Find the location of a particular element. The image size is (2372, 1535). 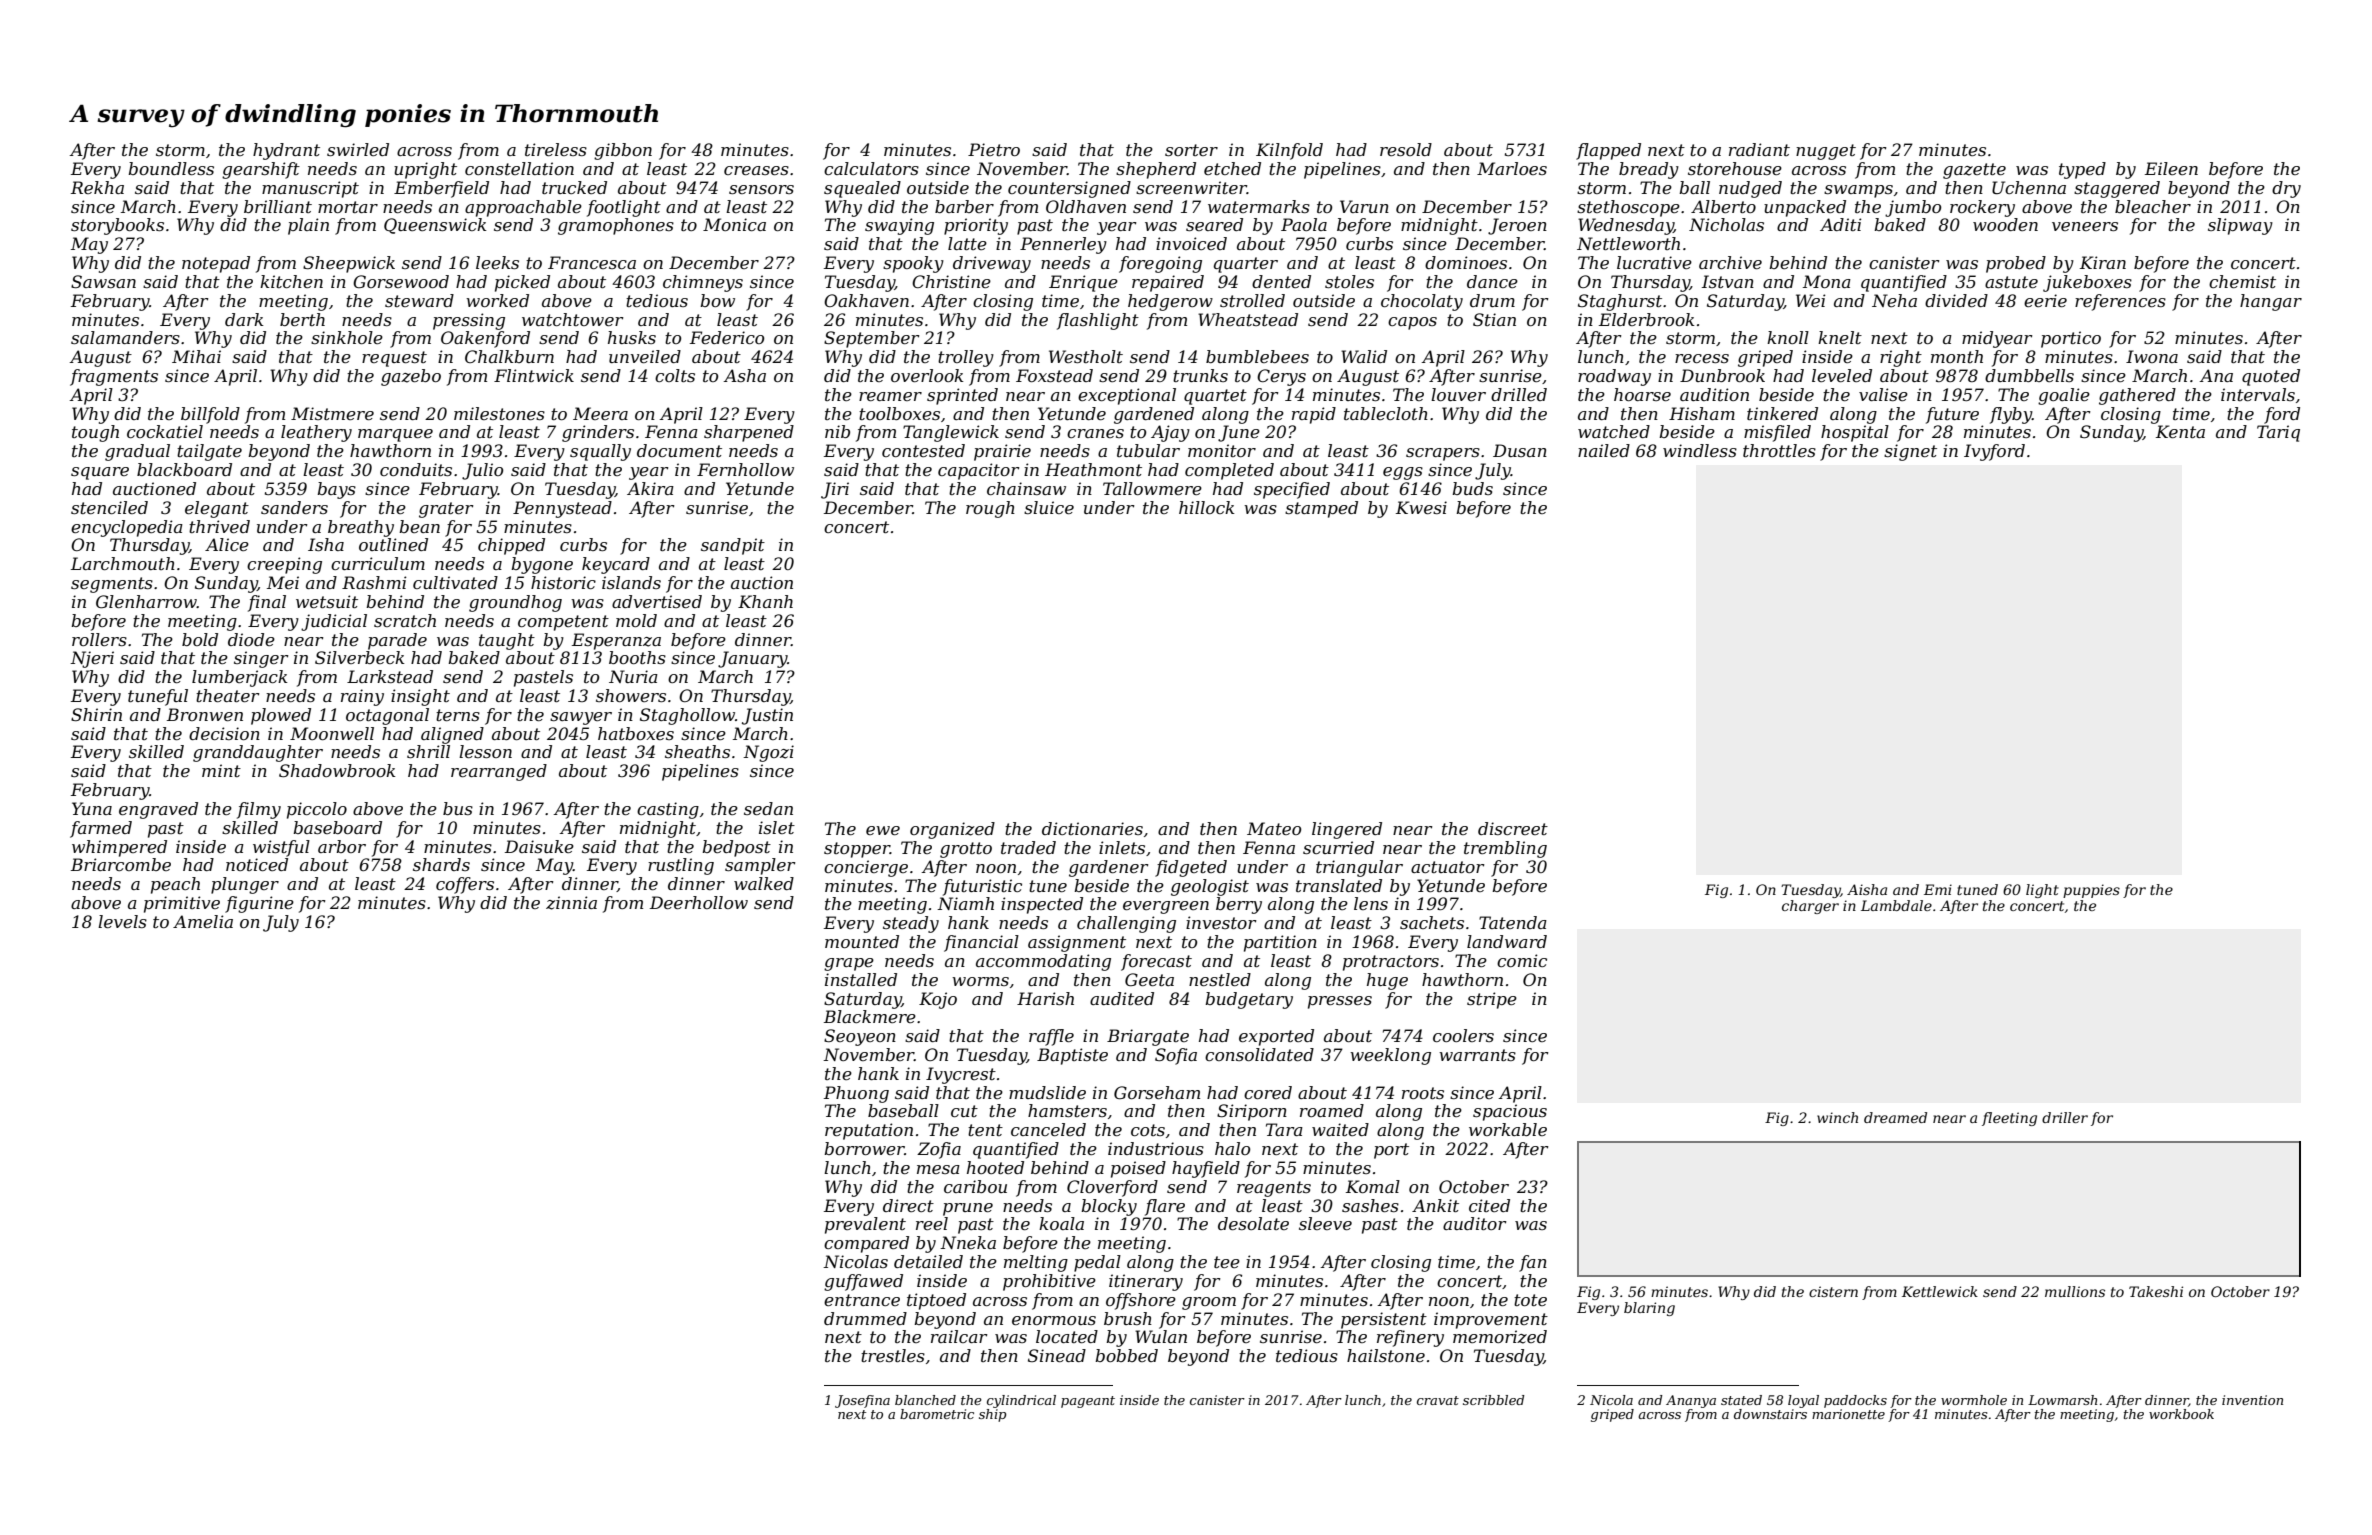

charger is located at coordinates (1810, 907).
